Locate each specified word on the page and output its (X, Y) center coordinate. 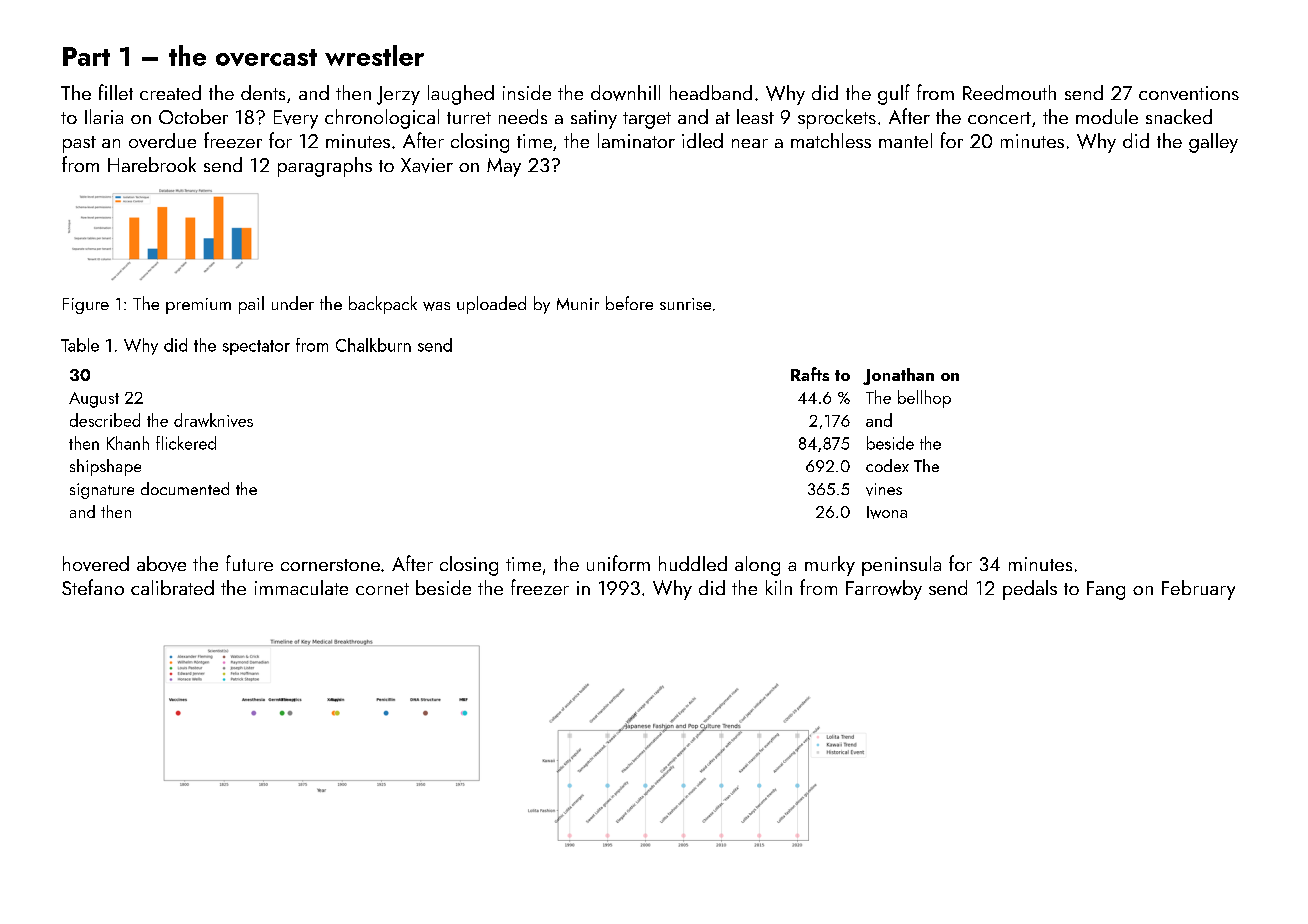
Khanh (128, 443)
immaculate (301, 587)
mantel (905, 140)
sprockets (837, 119)
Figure (86, 306)
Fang (1106, 590)
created (170, 92)
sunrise (685, 304)
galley (1213, 143)
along (757, 566)
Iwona (887, 512)
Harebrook (152, 164)
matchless (831, 140)
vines (884, 489)
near (750, 143)
